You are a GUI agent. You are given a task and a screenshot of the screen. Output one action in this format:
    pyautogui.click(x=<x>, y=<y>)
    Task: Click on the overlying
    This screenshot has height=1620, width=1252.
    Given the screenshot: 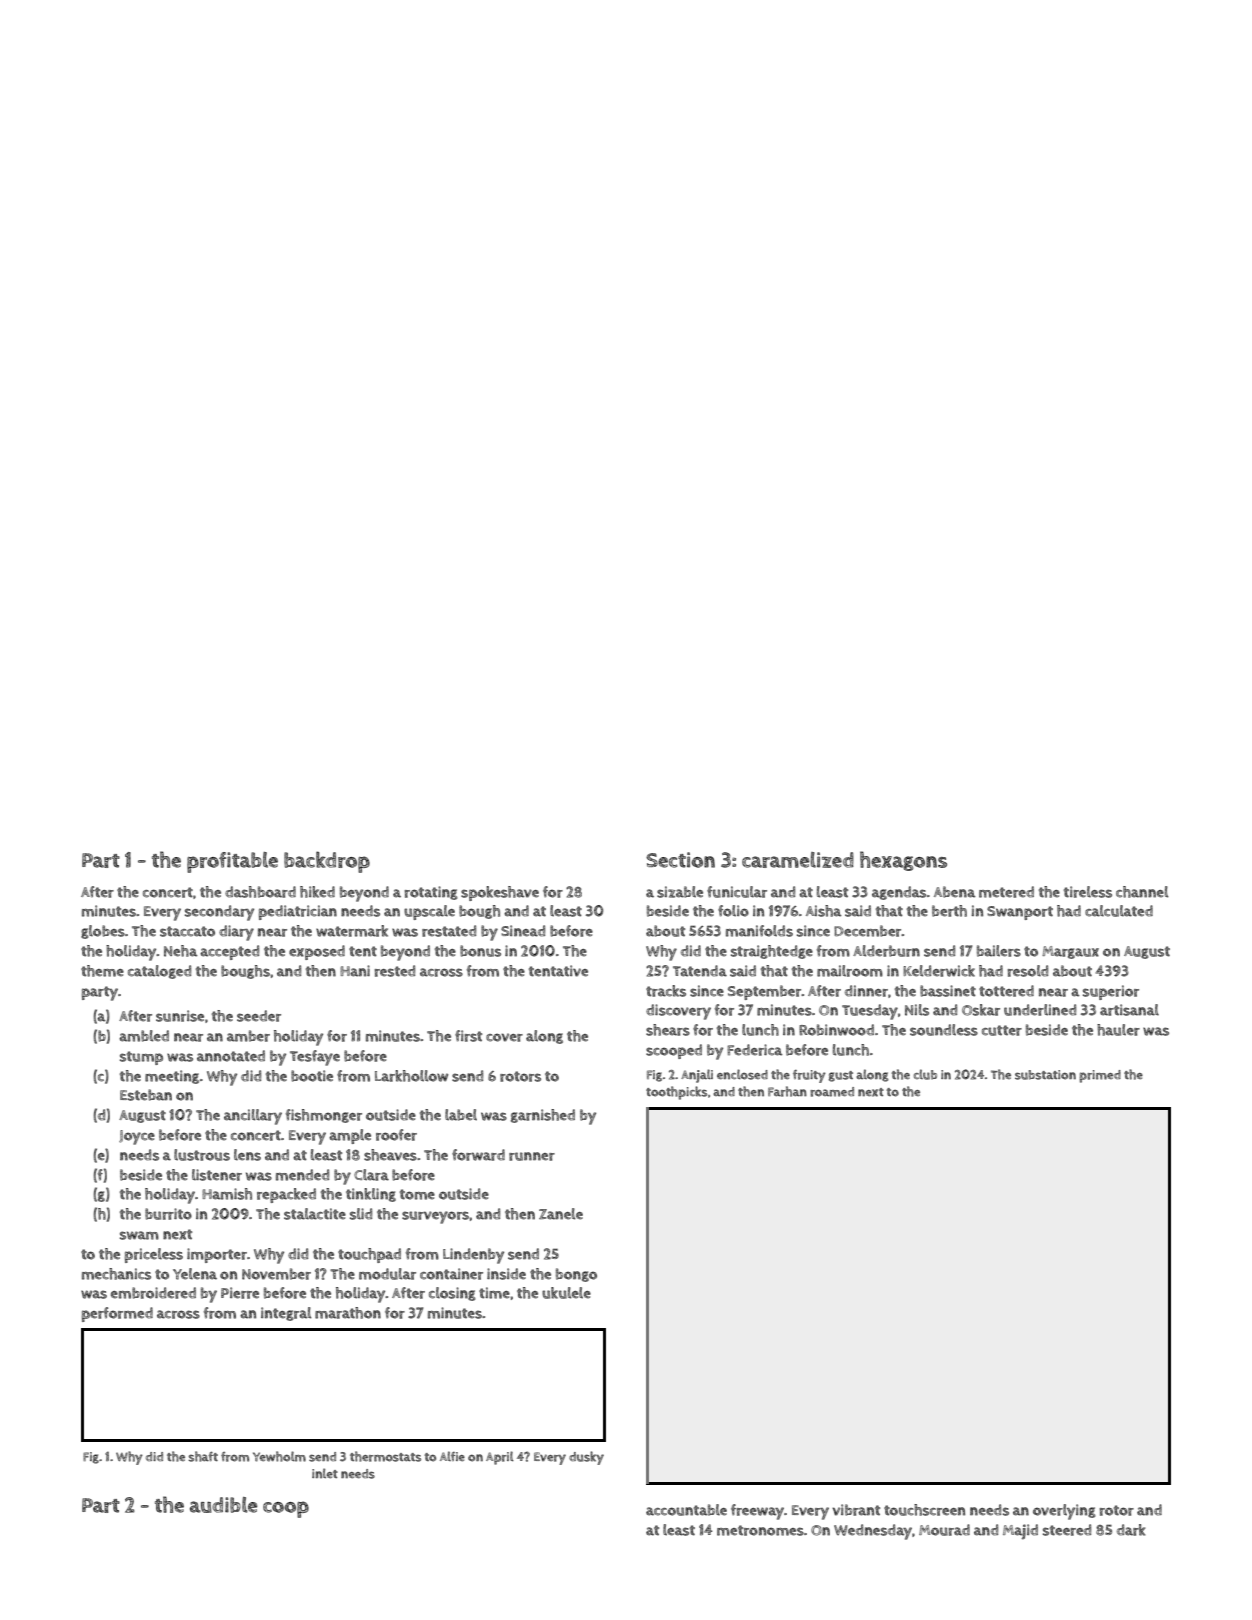 What is the action you would take?
    pyautogui.click(x=1064, y=1512)
